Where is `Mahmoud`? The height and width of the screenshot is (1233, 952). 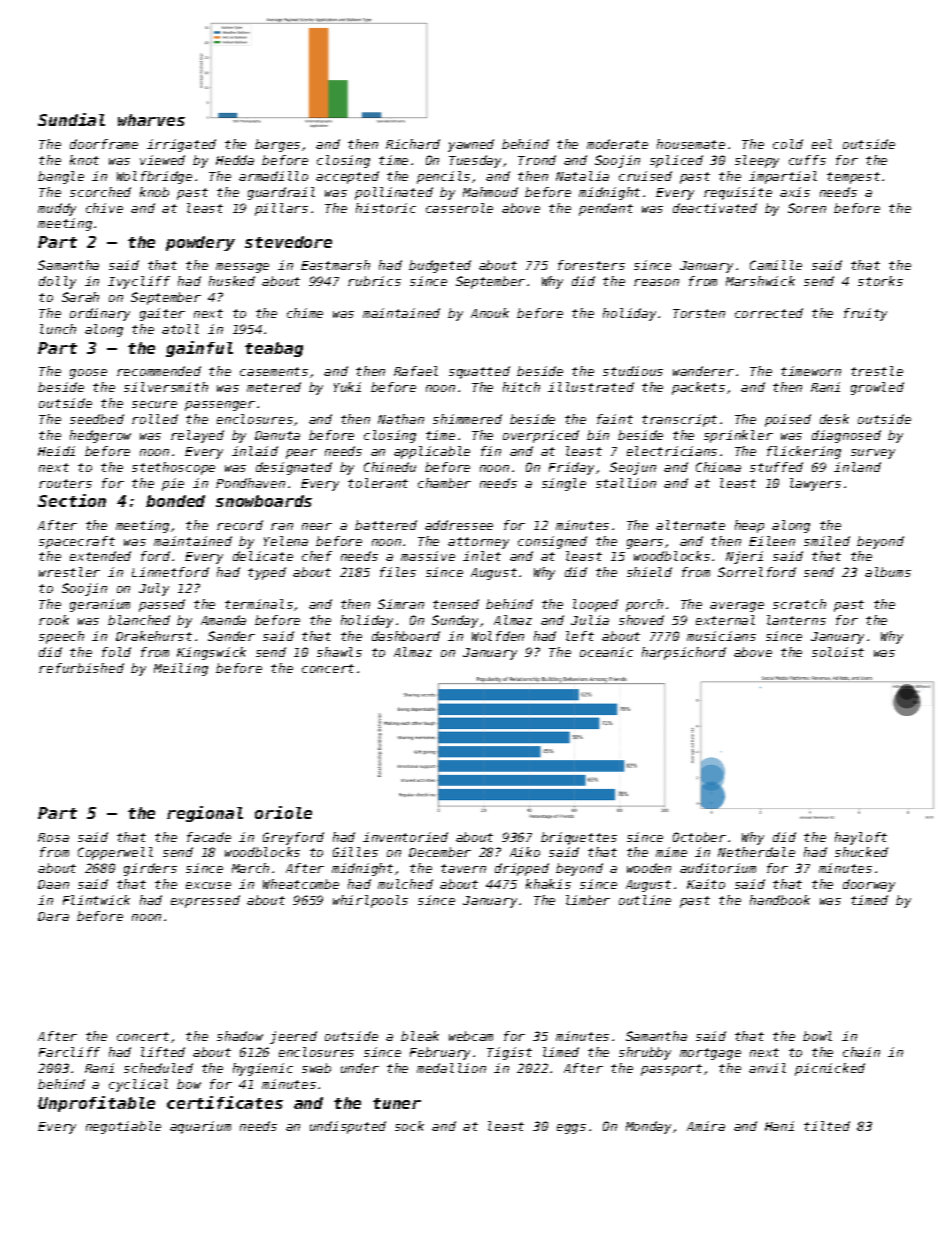 Mahmoud is located at coordinates (490, 192).
